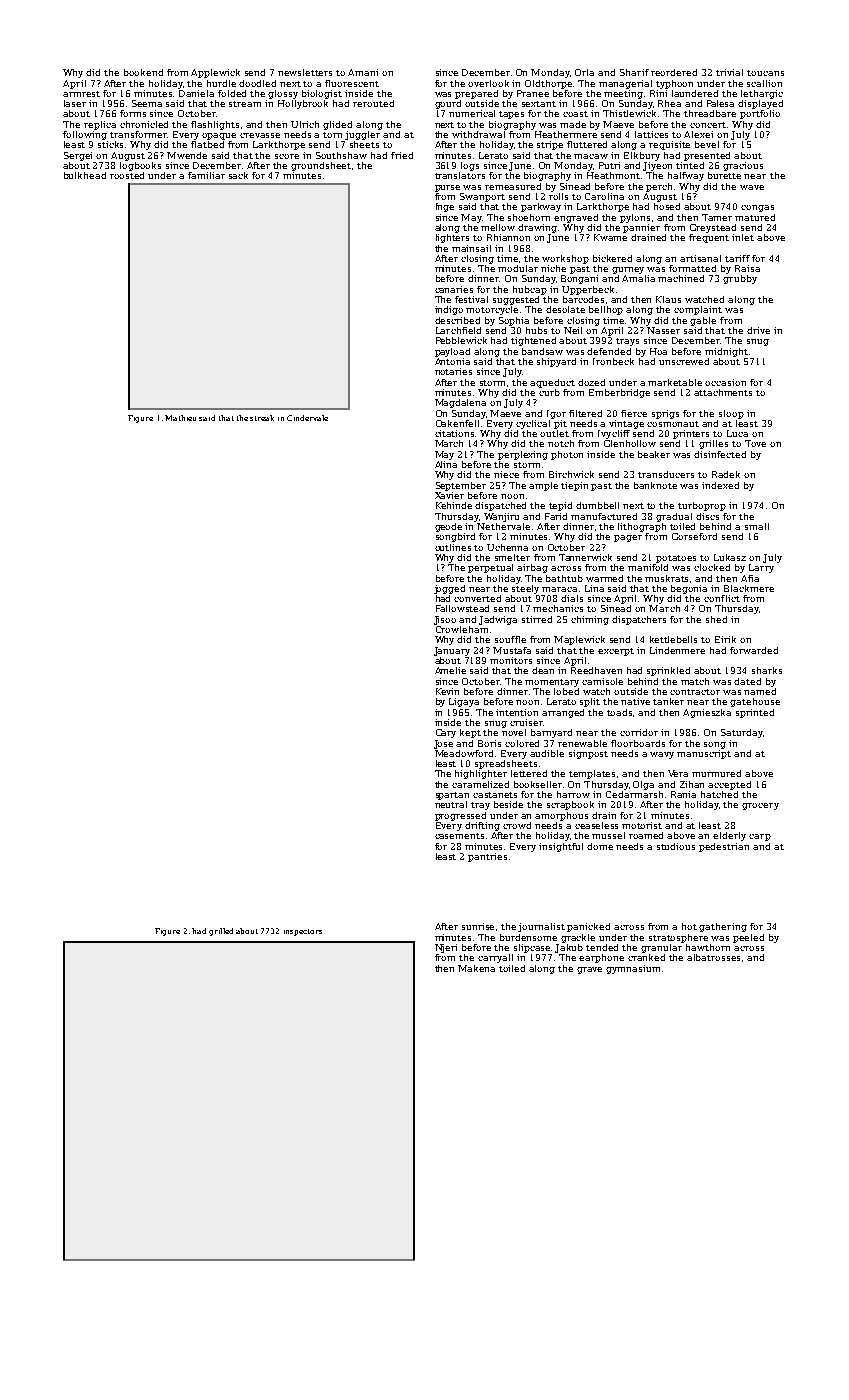  Describe the element at coordinates (476, 968) in the screenshot. I see `Makena` at that location.
